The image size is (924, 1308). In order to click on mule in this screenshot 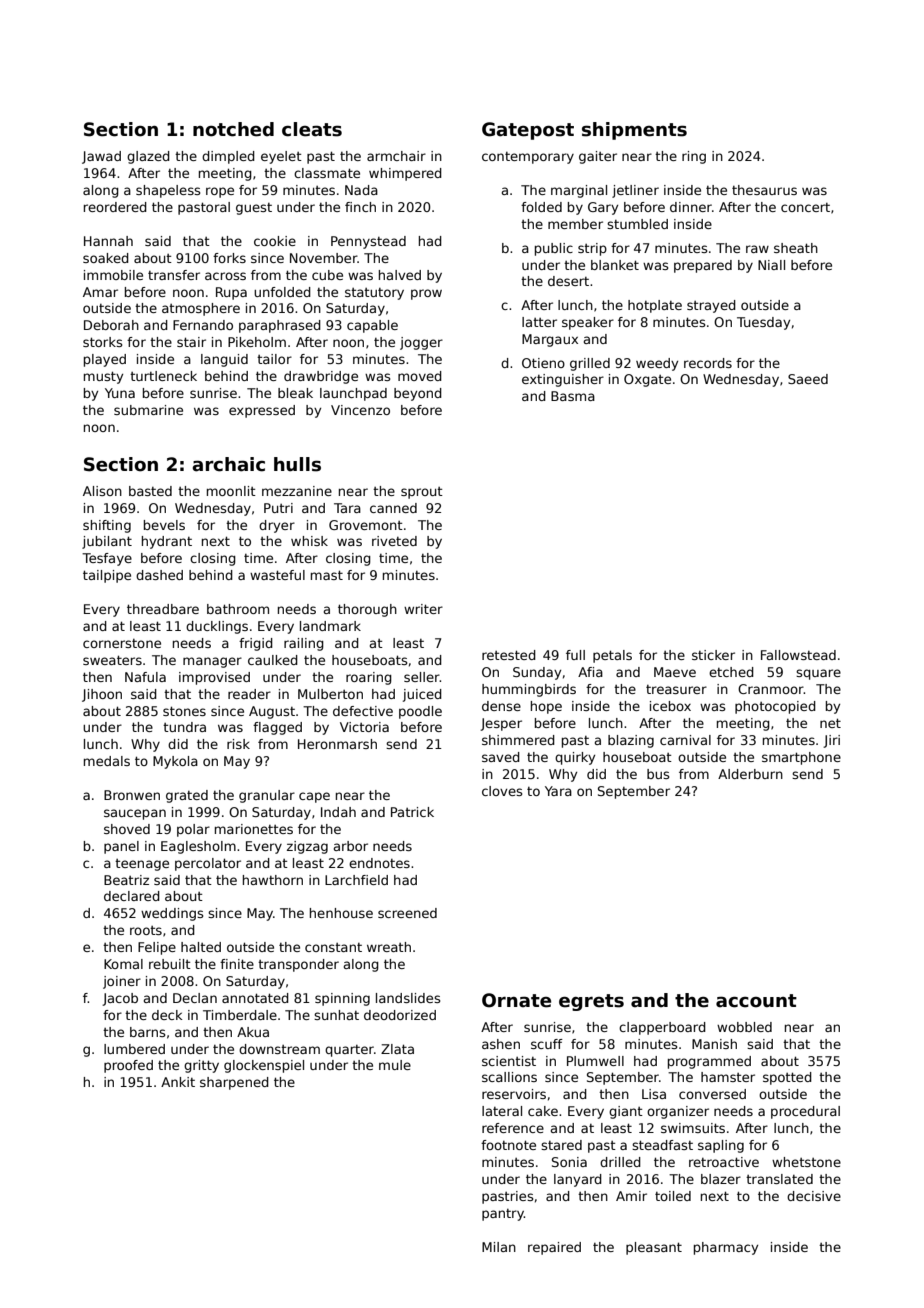, I will do `click(395, 1065)`.
